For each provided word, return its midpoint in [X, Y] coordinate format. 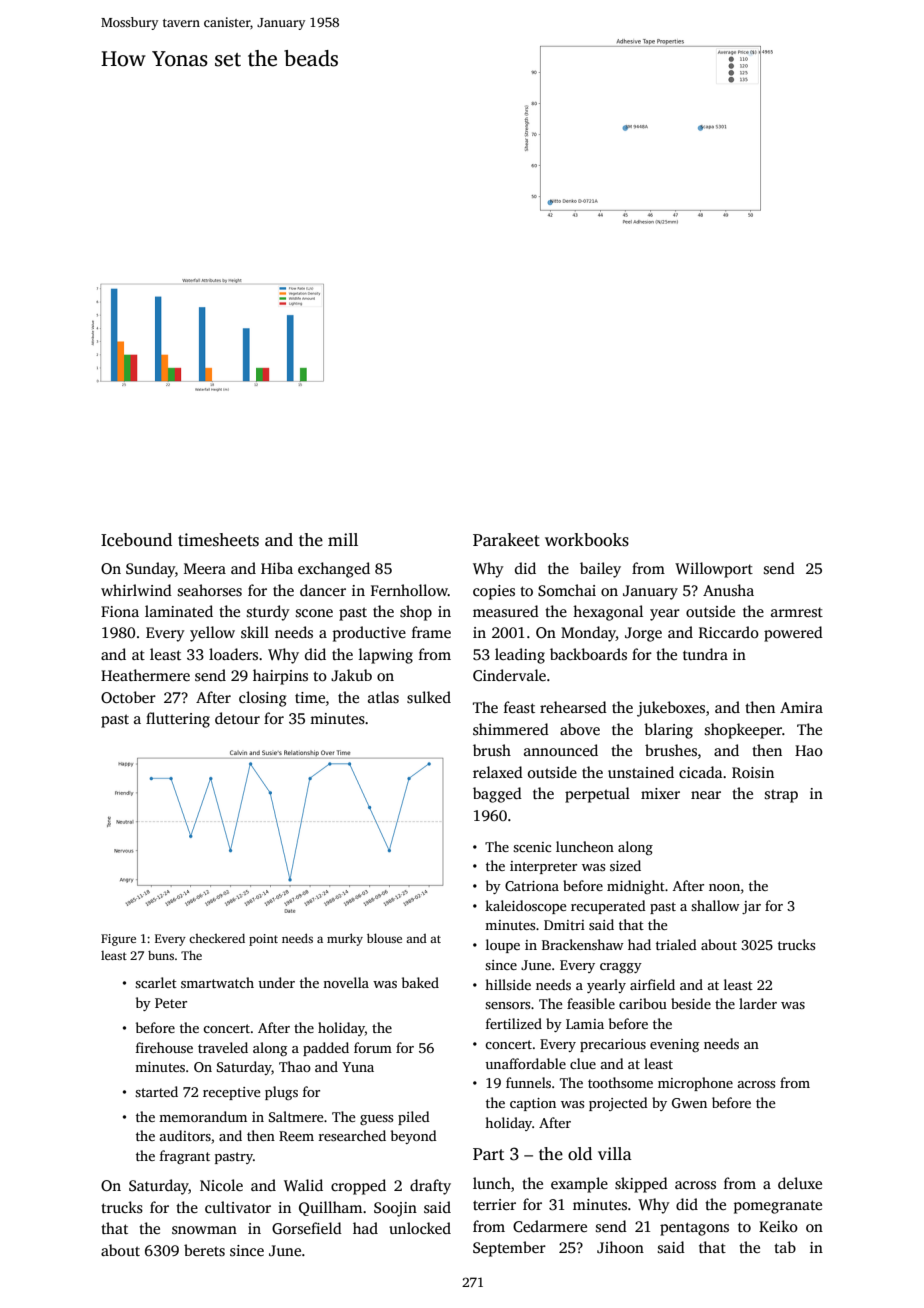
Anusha [728, 590]
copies [494, 592]
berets [204, 1250]
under [276, 982]
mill [343, 539]
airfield [652, 984]
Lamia [585, 1024]
